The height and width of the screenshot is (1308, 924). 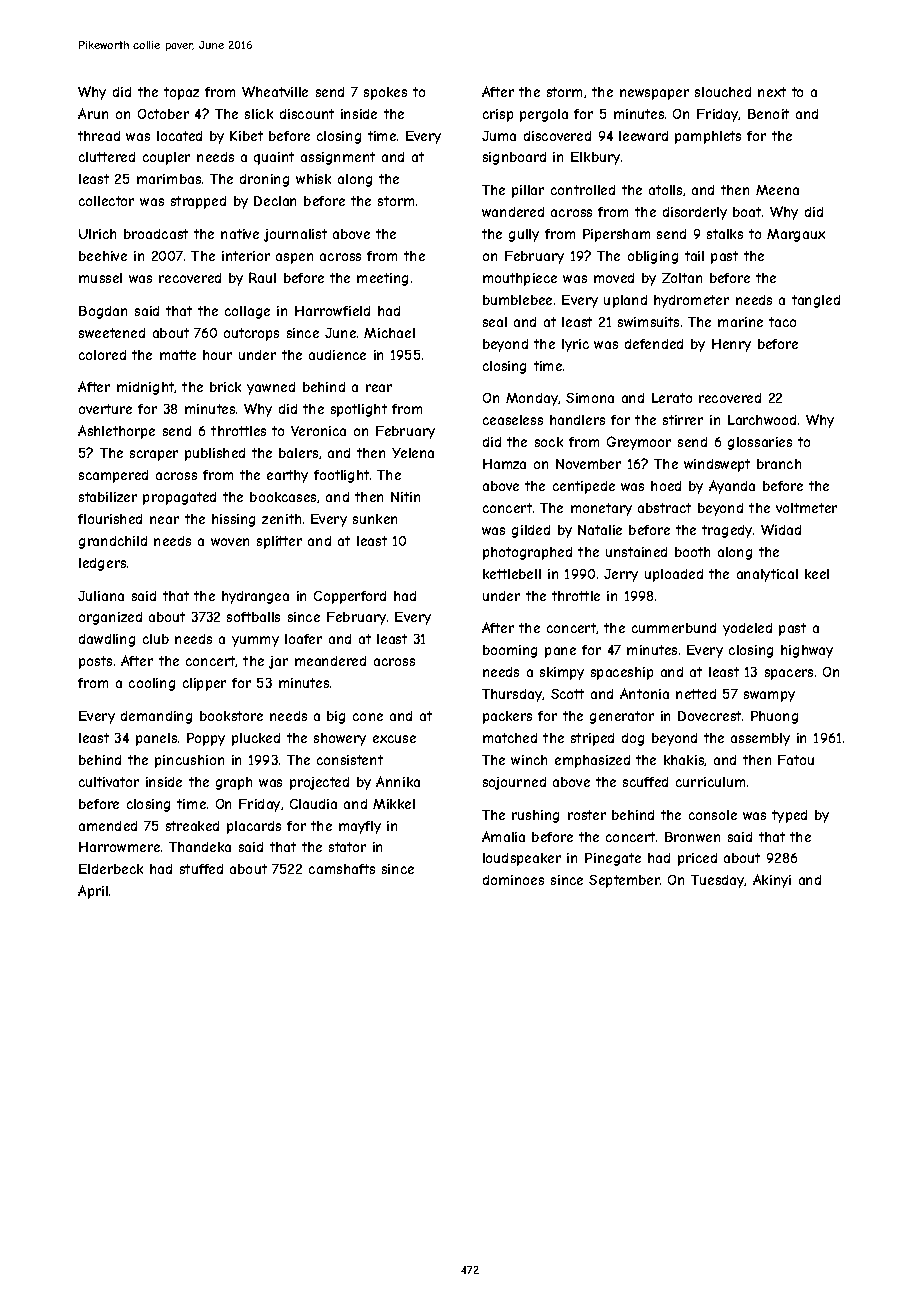 What do you see at coordinates (119, 847) in the screenshot?
I see `Harrowmere` at bounding box center [119, 847].
